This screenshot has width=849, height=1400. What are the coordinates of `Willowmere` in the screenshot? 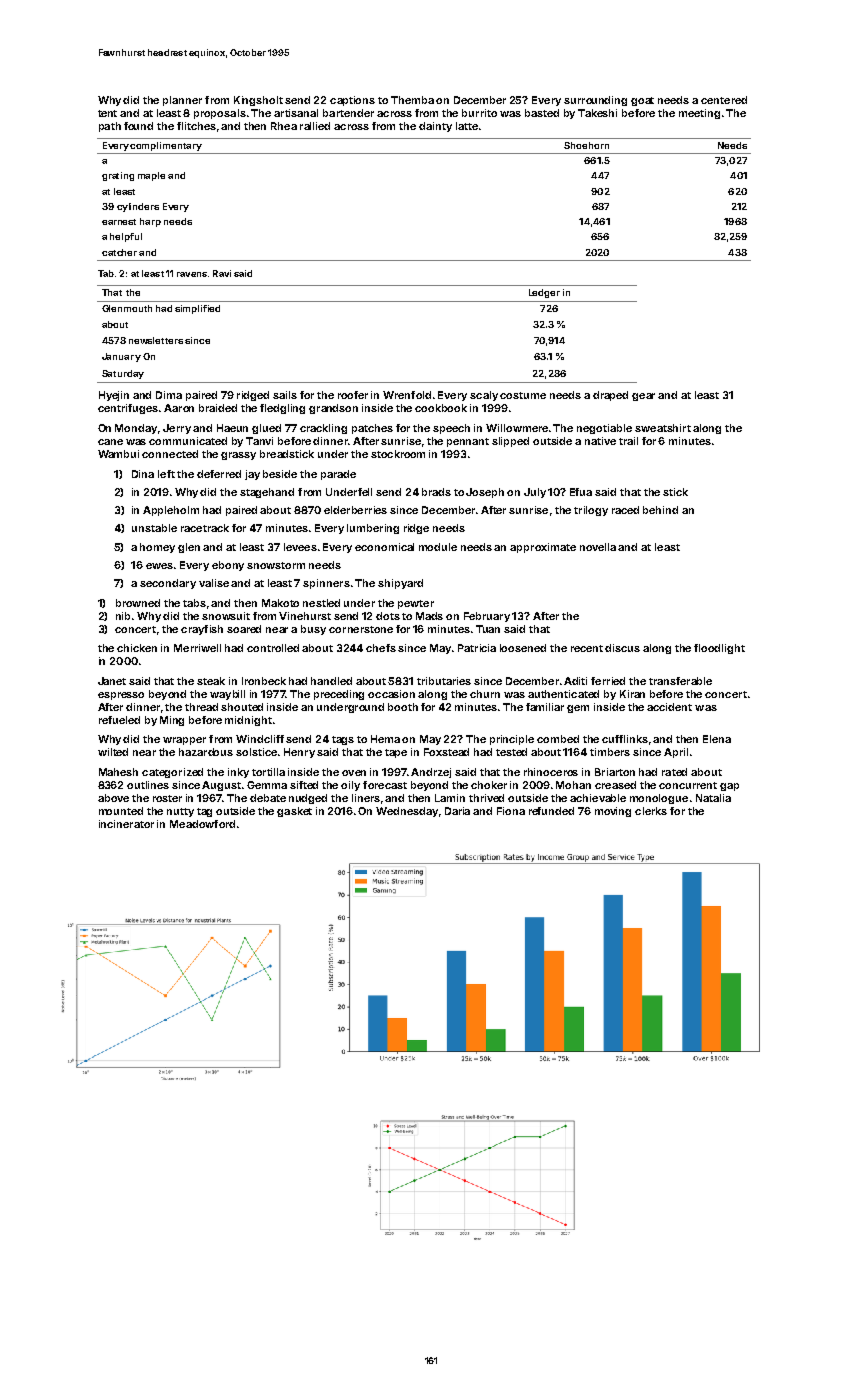 It's located at (517, 428).
